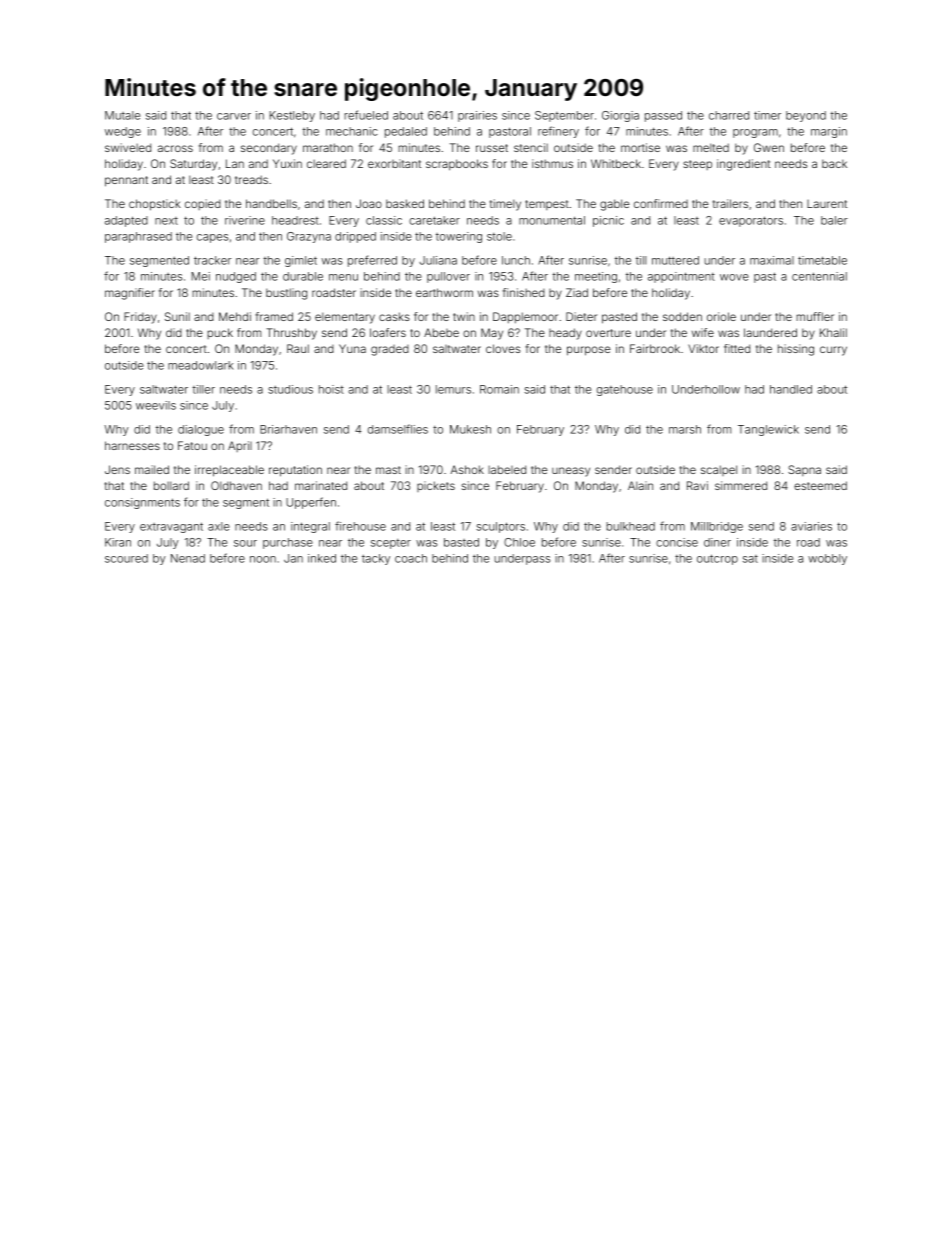 The image size is (952, 1233). Describe the element at coordinates (719, 470) in the screenshot. I see `scalpel` at that location.
